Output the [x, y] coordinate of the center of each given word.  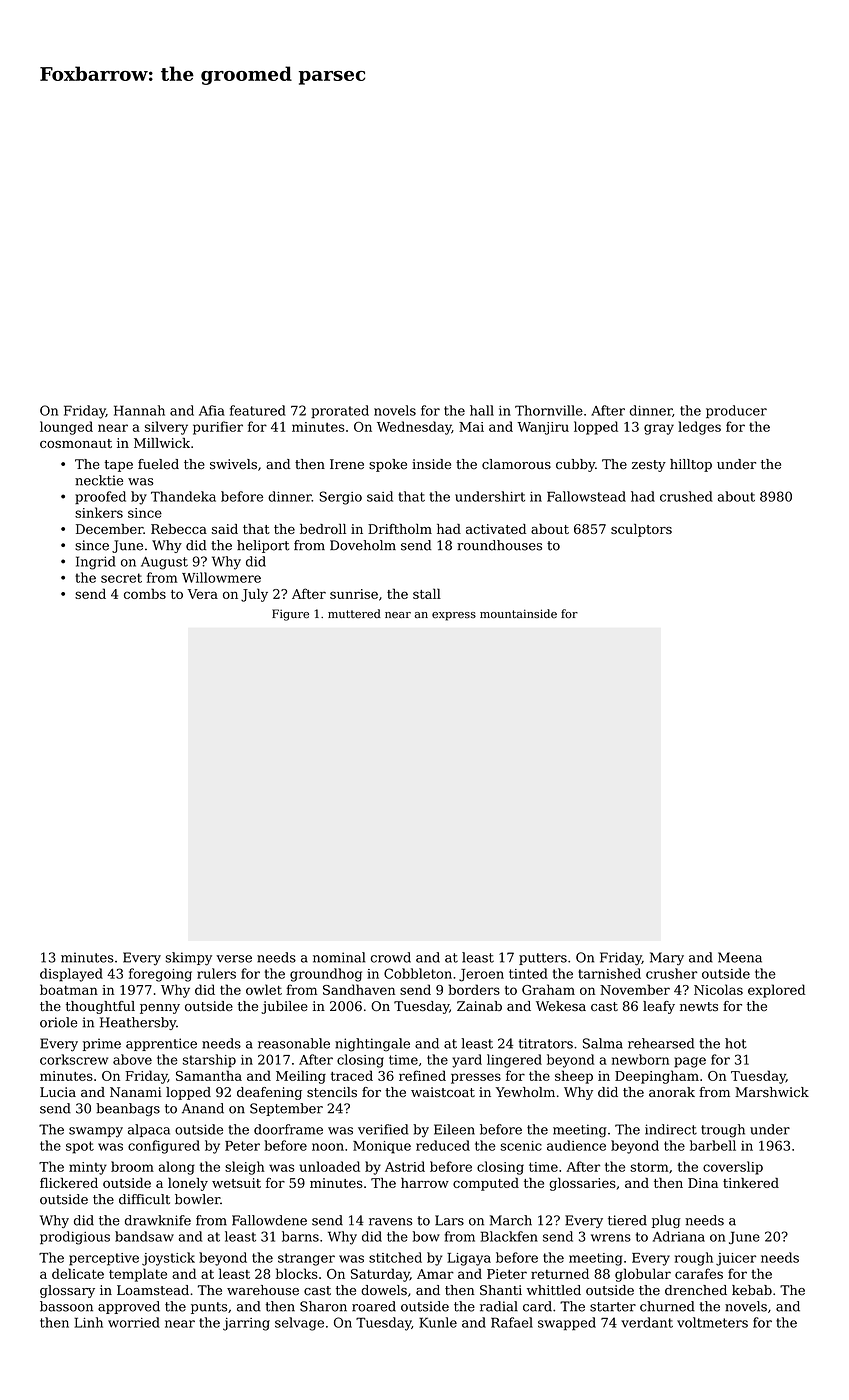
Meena [740, 957]
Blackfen [509, 1236]
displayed [71, 975]
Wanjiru [543, 428]
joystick [168, 1259]
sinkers [99, 512]
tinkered [751, 1183]
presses [476, 1078]
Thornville [549, 410]
